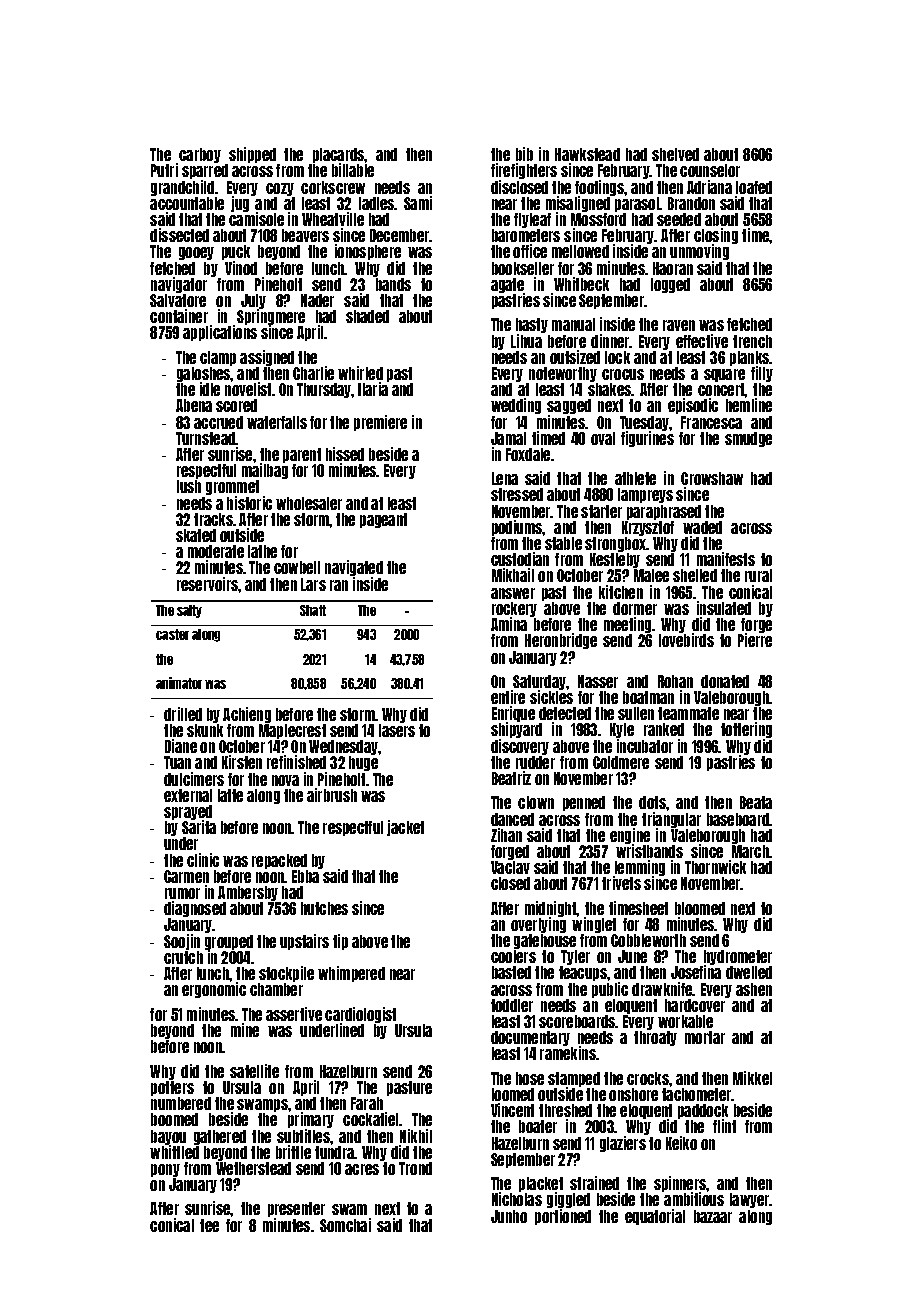 The width and height of the screenshot is (924, 1311). I want to click on pageant, so click(383, 520).
